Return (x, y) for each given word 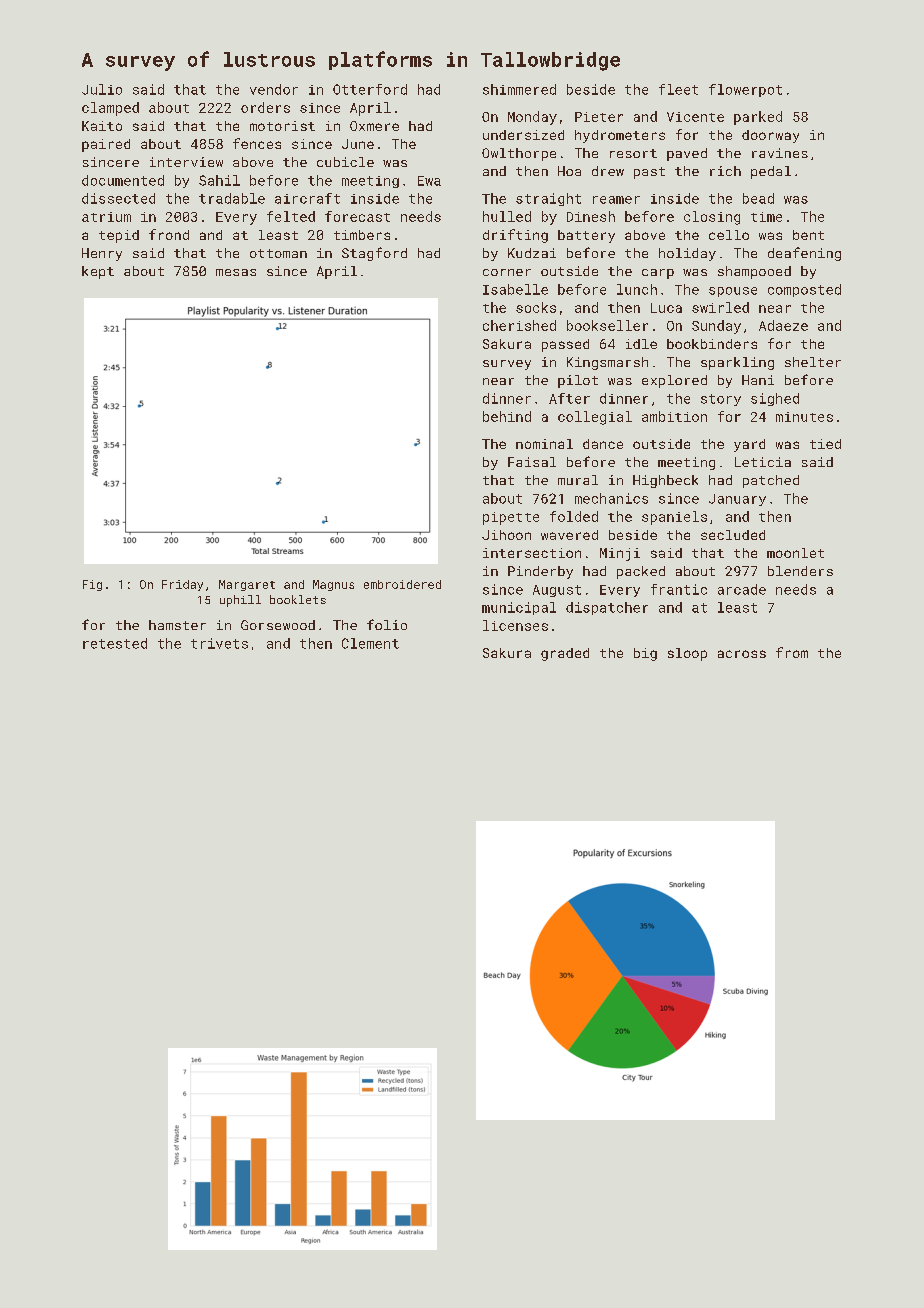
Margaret (247, 585)
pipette (511, 518)
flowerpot (745, 90)
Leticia (763, 462)
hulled (507, 216)
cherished (519, 325)
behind (507, 416)
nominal (544, 444)
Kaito (102, 126)
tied (825, 444)
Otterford (370, 89)
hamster (177, 625)
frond (169, 234)
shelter (813, 362)
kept (98, 272)
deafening (804, 254)
